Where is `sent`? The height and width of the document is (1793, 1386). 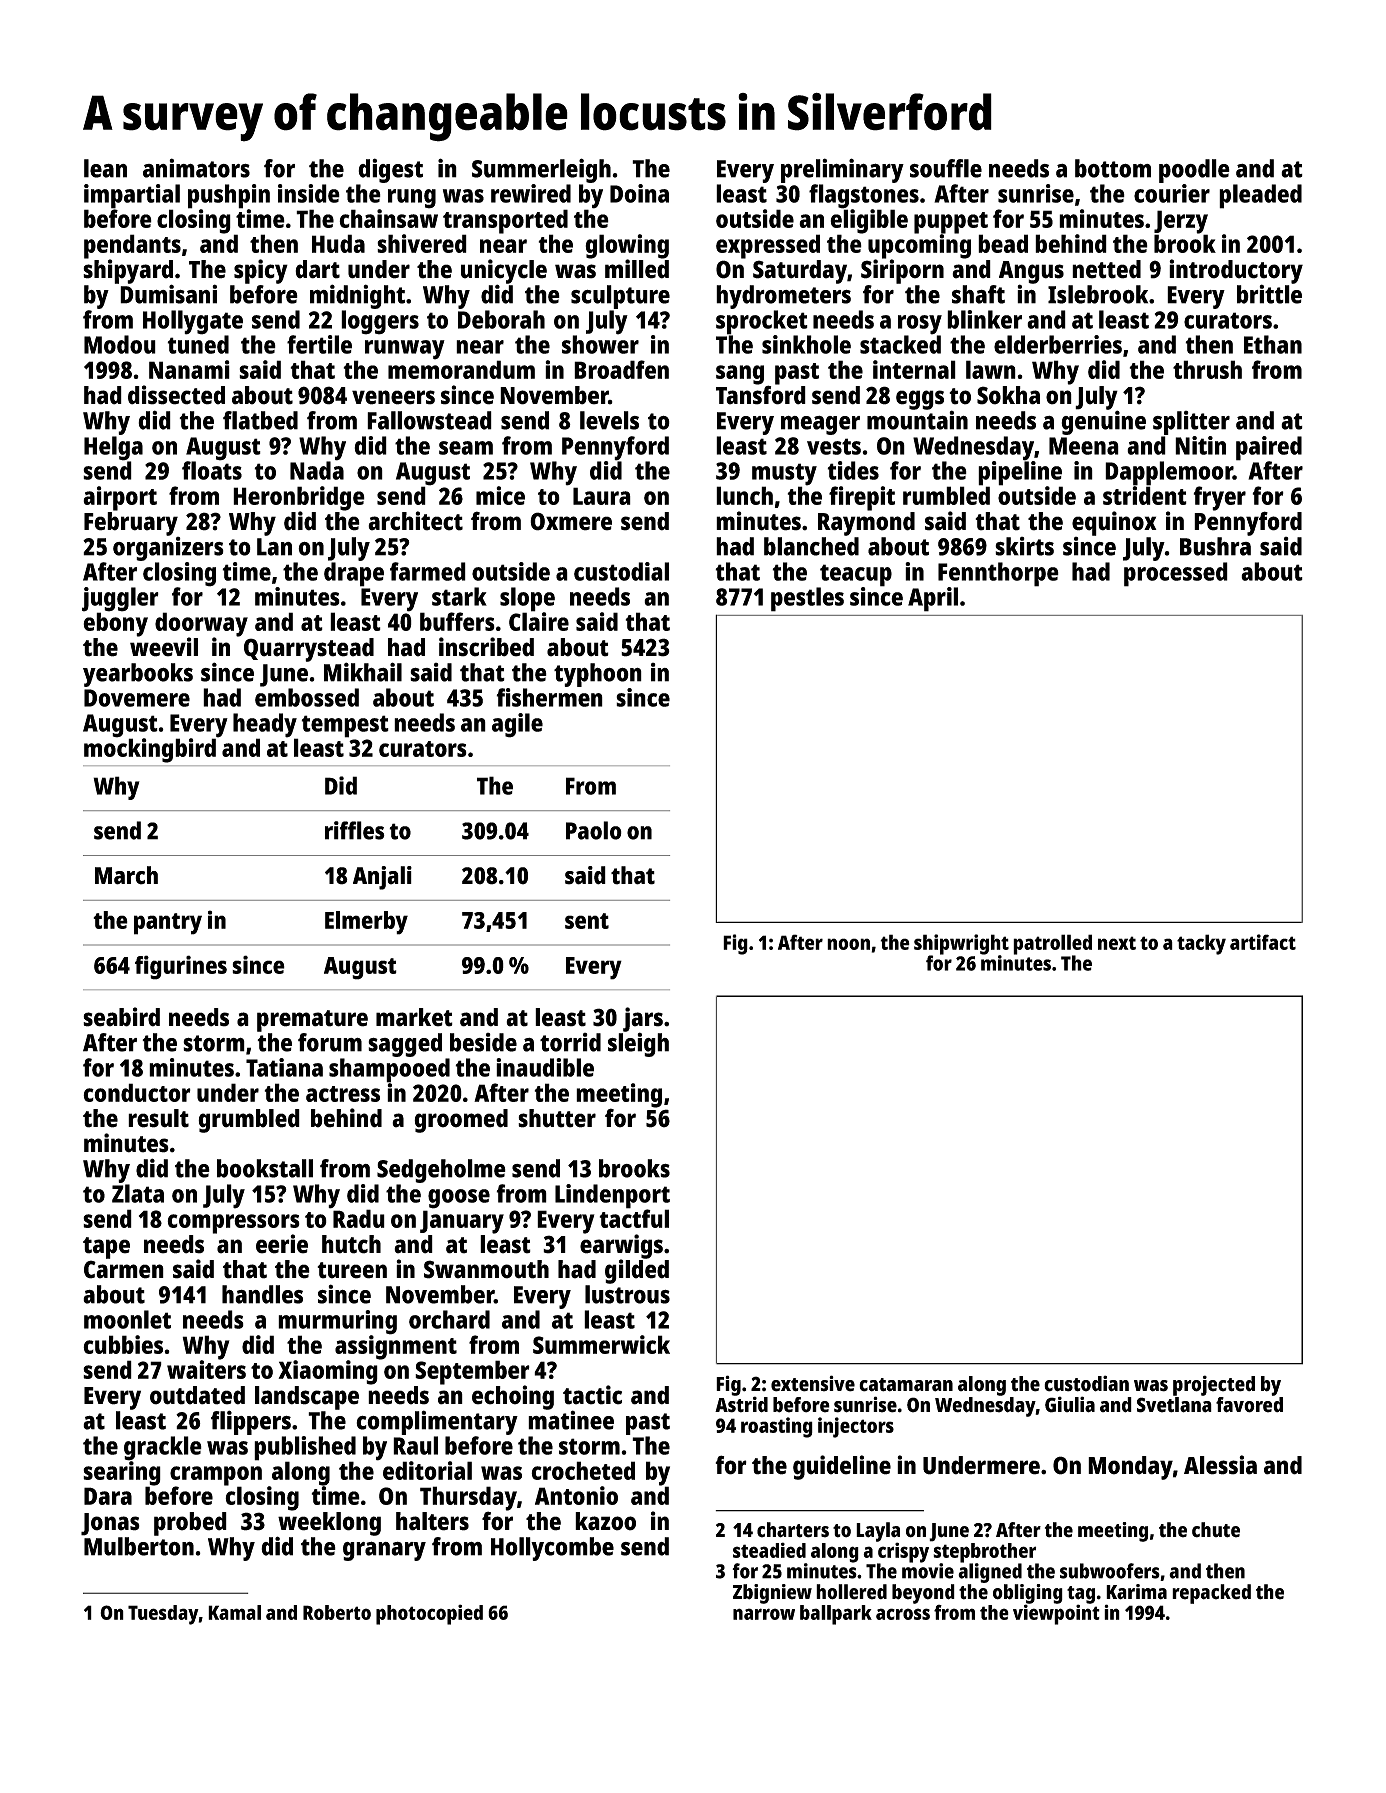
sent is located at coordinates (587, 921).
